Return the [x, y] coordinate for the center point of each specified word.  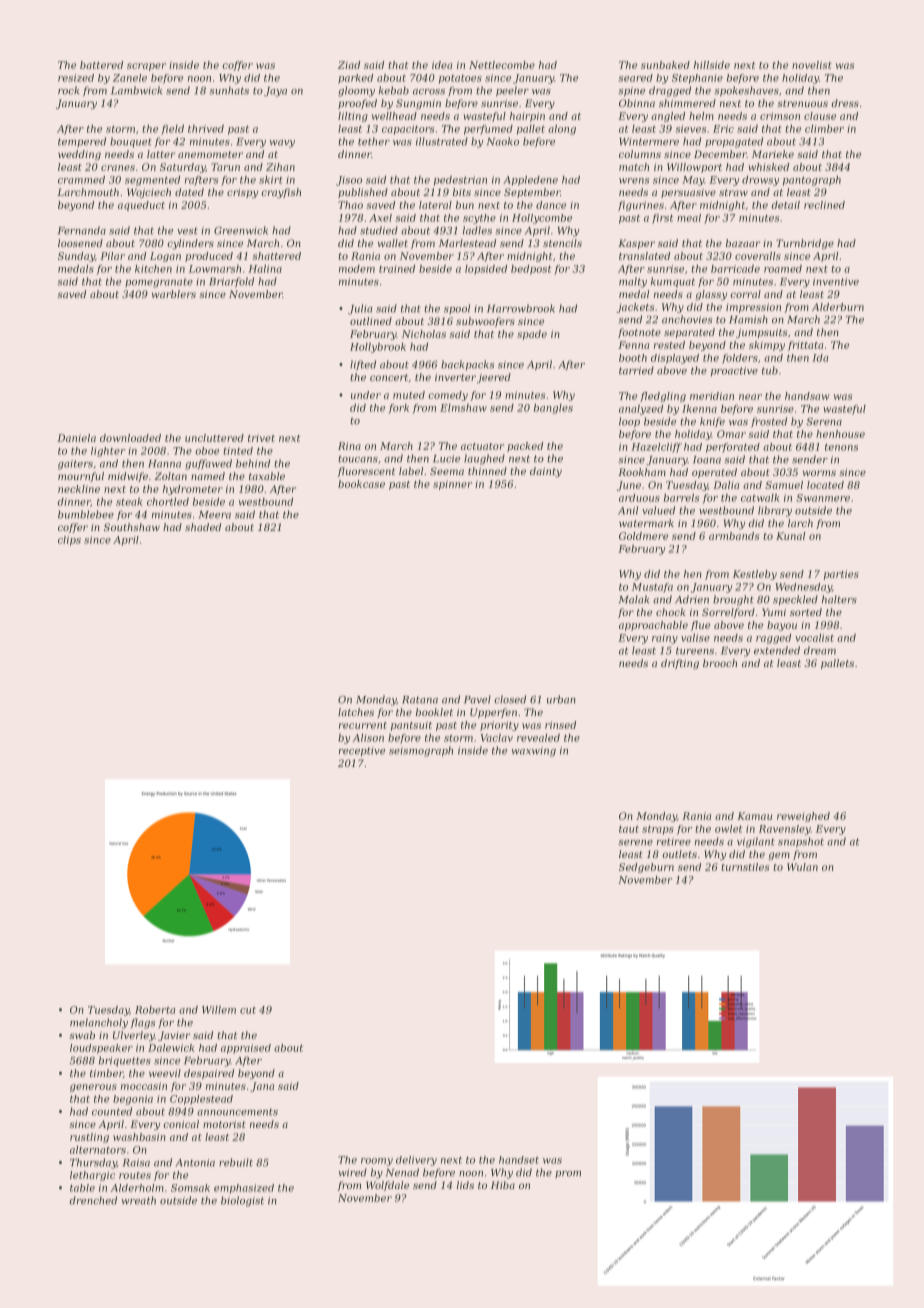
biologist [242, 1201]
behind [253, 463]
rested [669, 345]
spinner [452, 485]
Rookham [642, 472]
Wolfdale [387, 1186]
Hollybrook [378, 348]
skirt [271, 180]
